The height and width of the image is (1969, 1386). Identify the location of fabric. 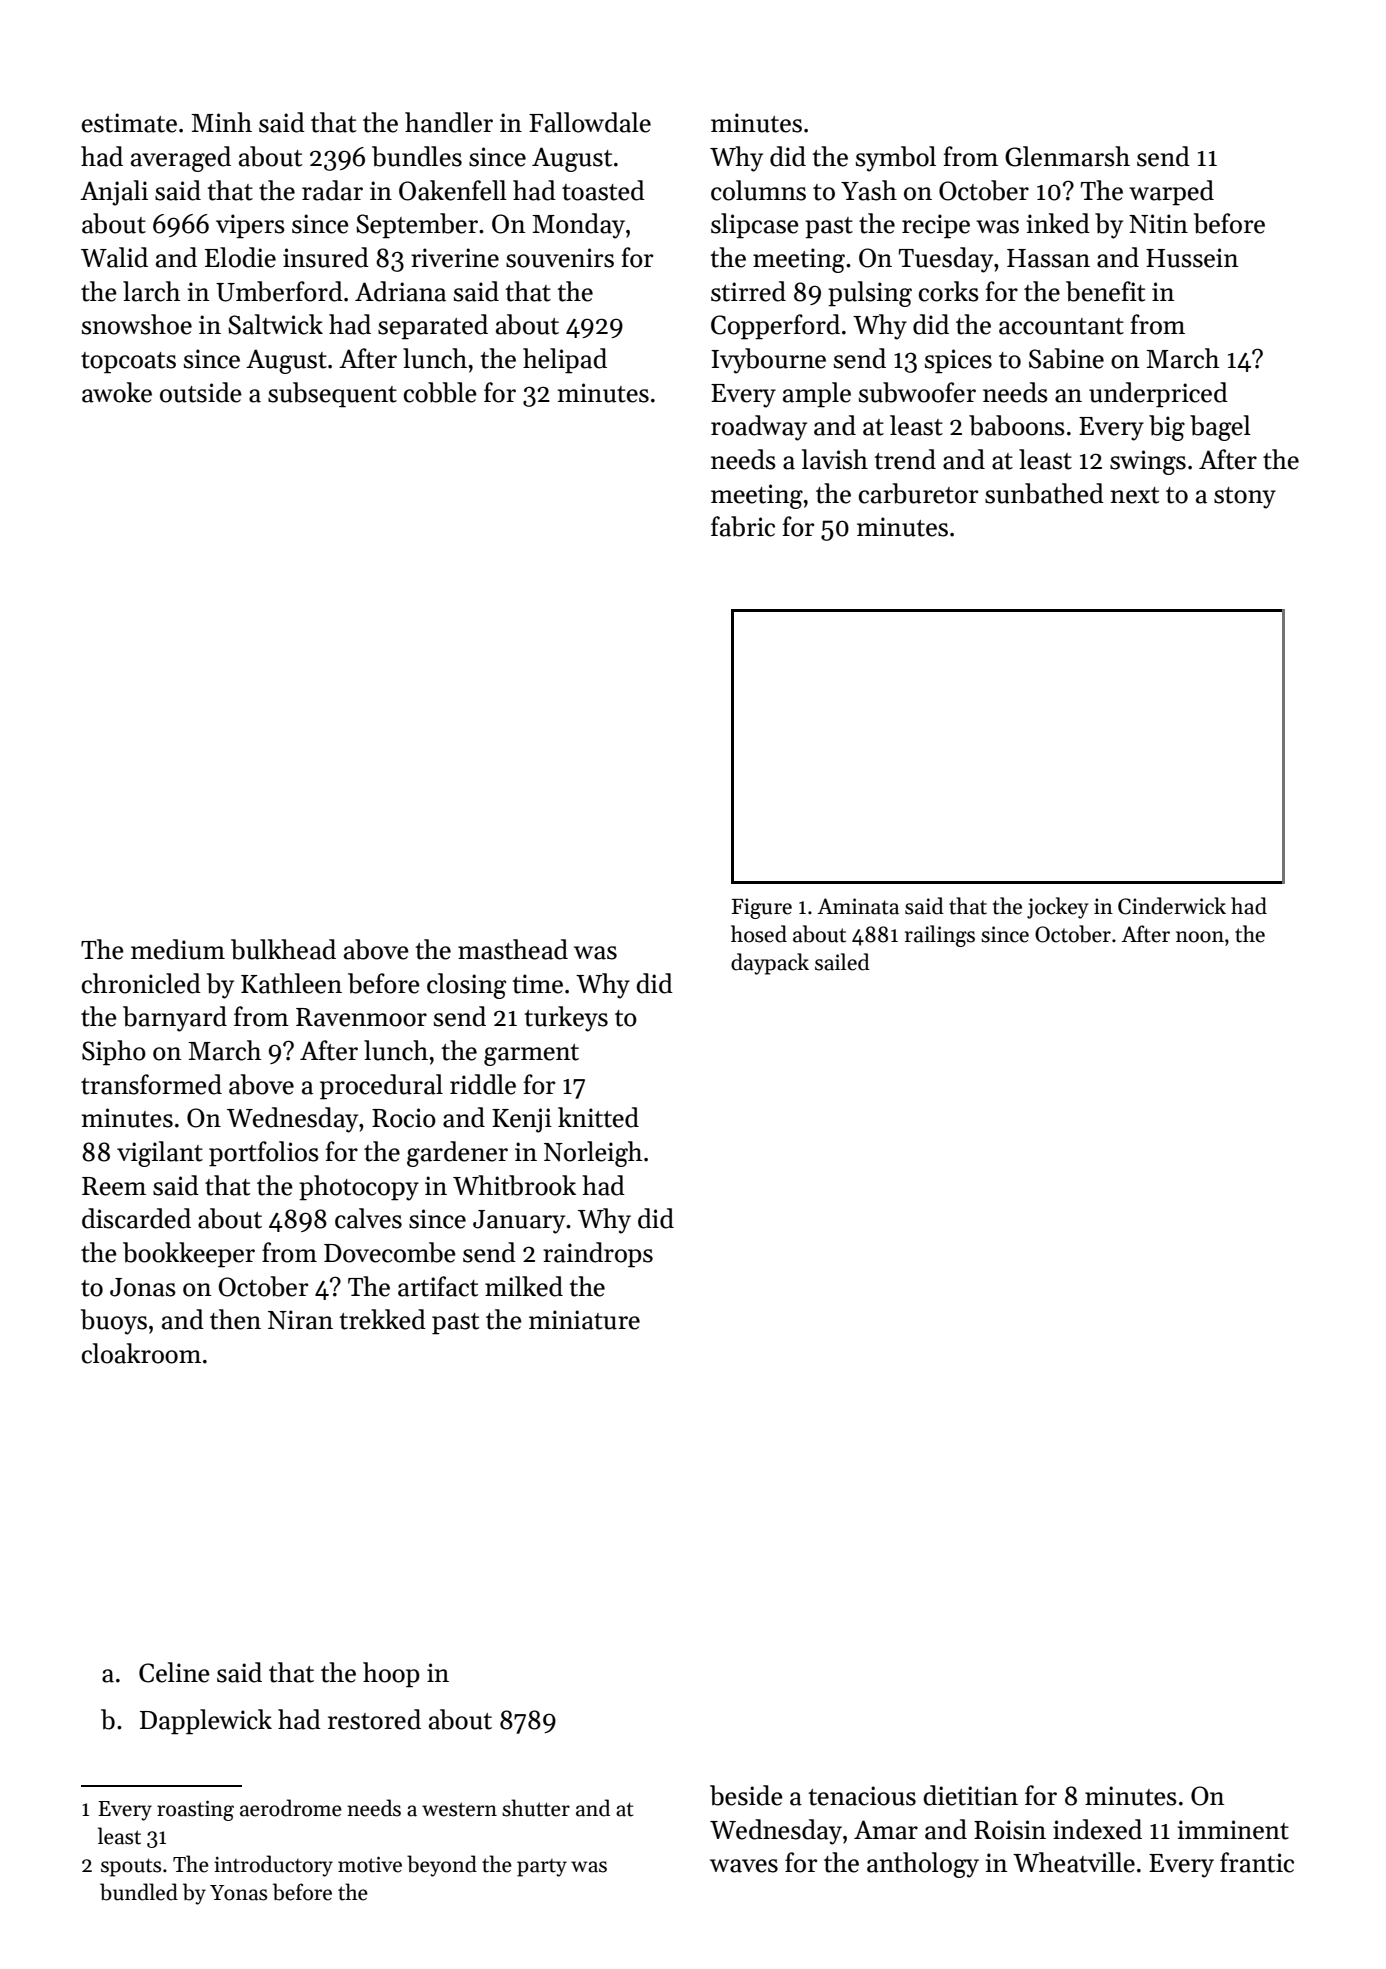
(743, 526).
